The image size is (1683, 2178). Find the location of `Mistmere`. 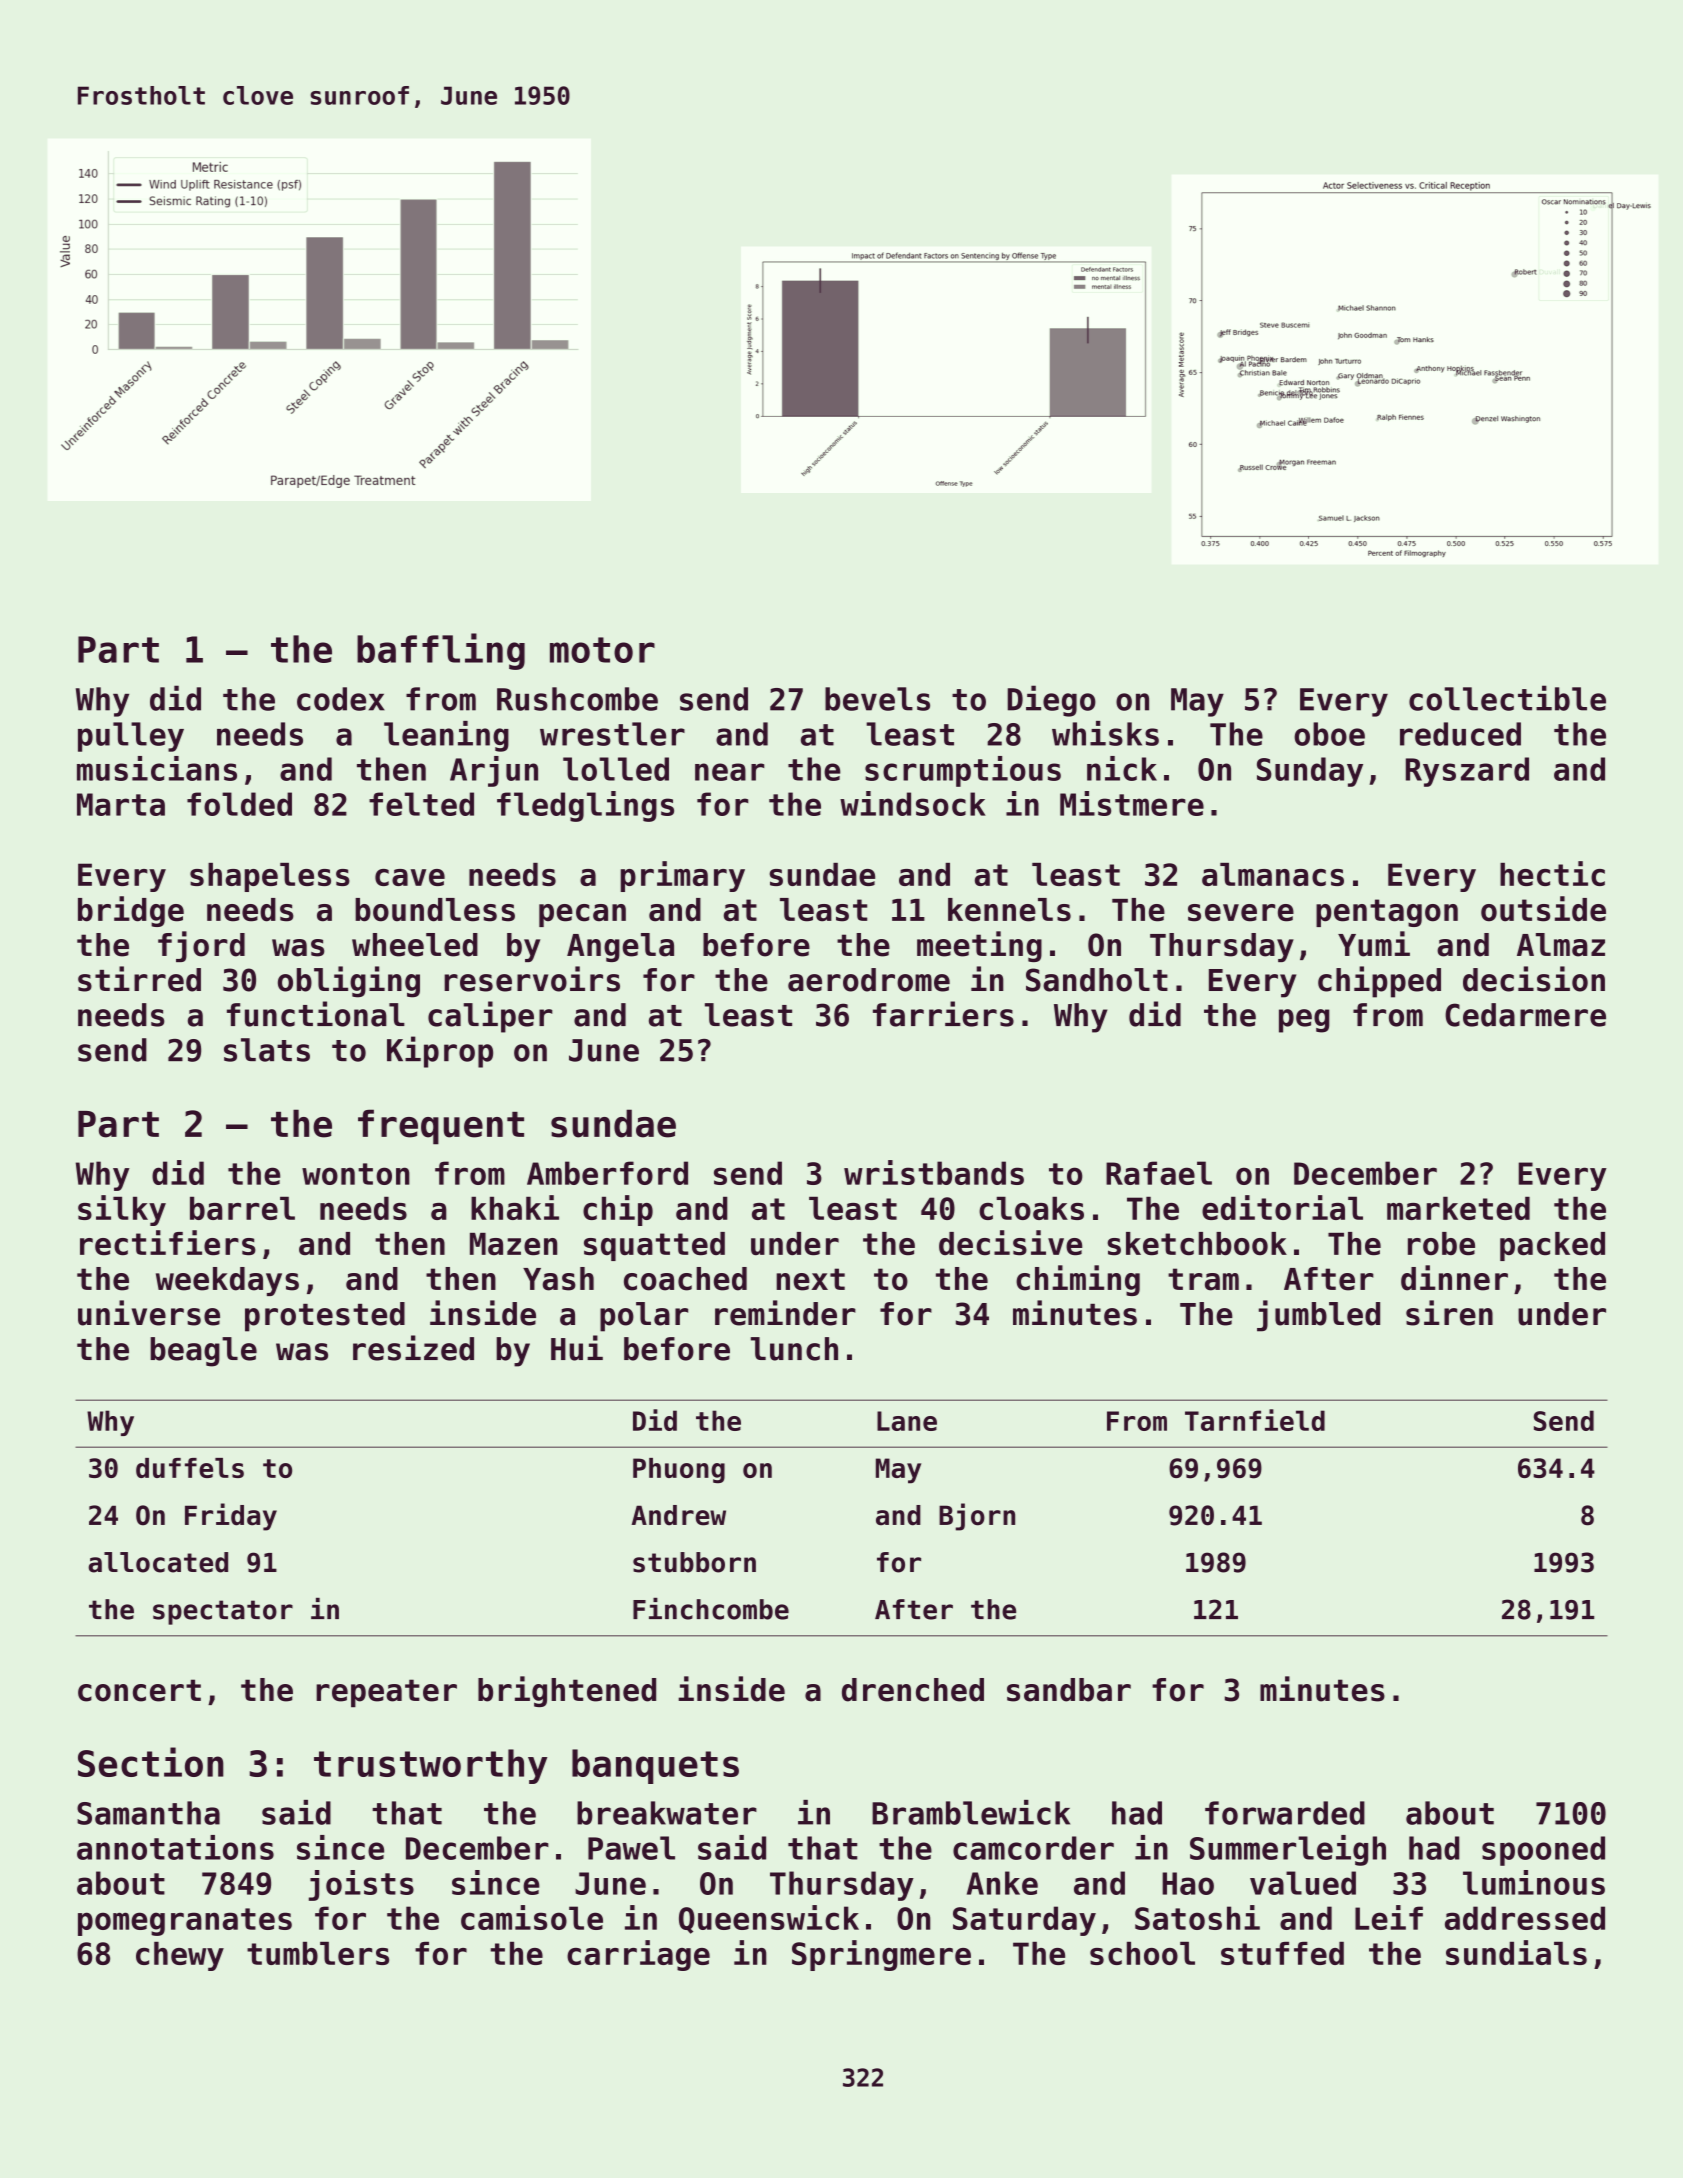

Mistmere is located at coordinates (1132, 803).
